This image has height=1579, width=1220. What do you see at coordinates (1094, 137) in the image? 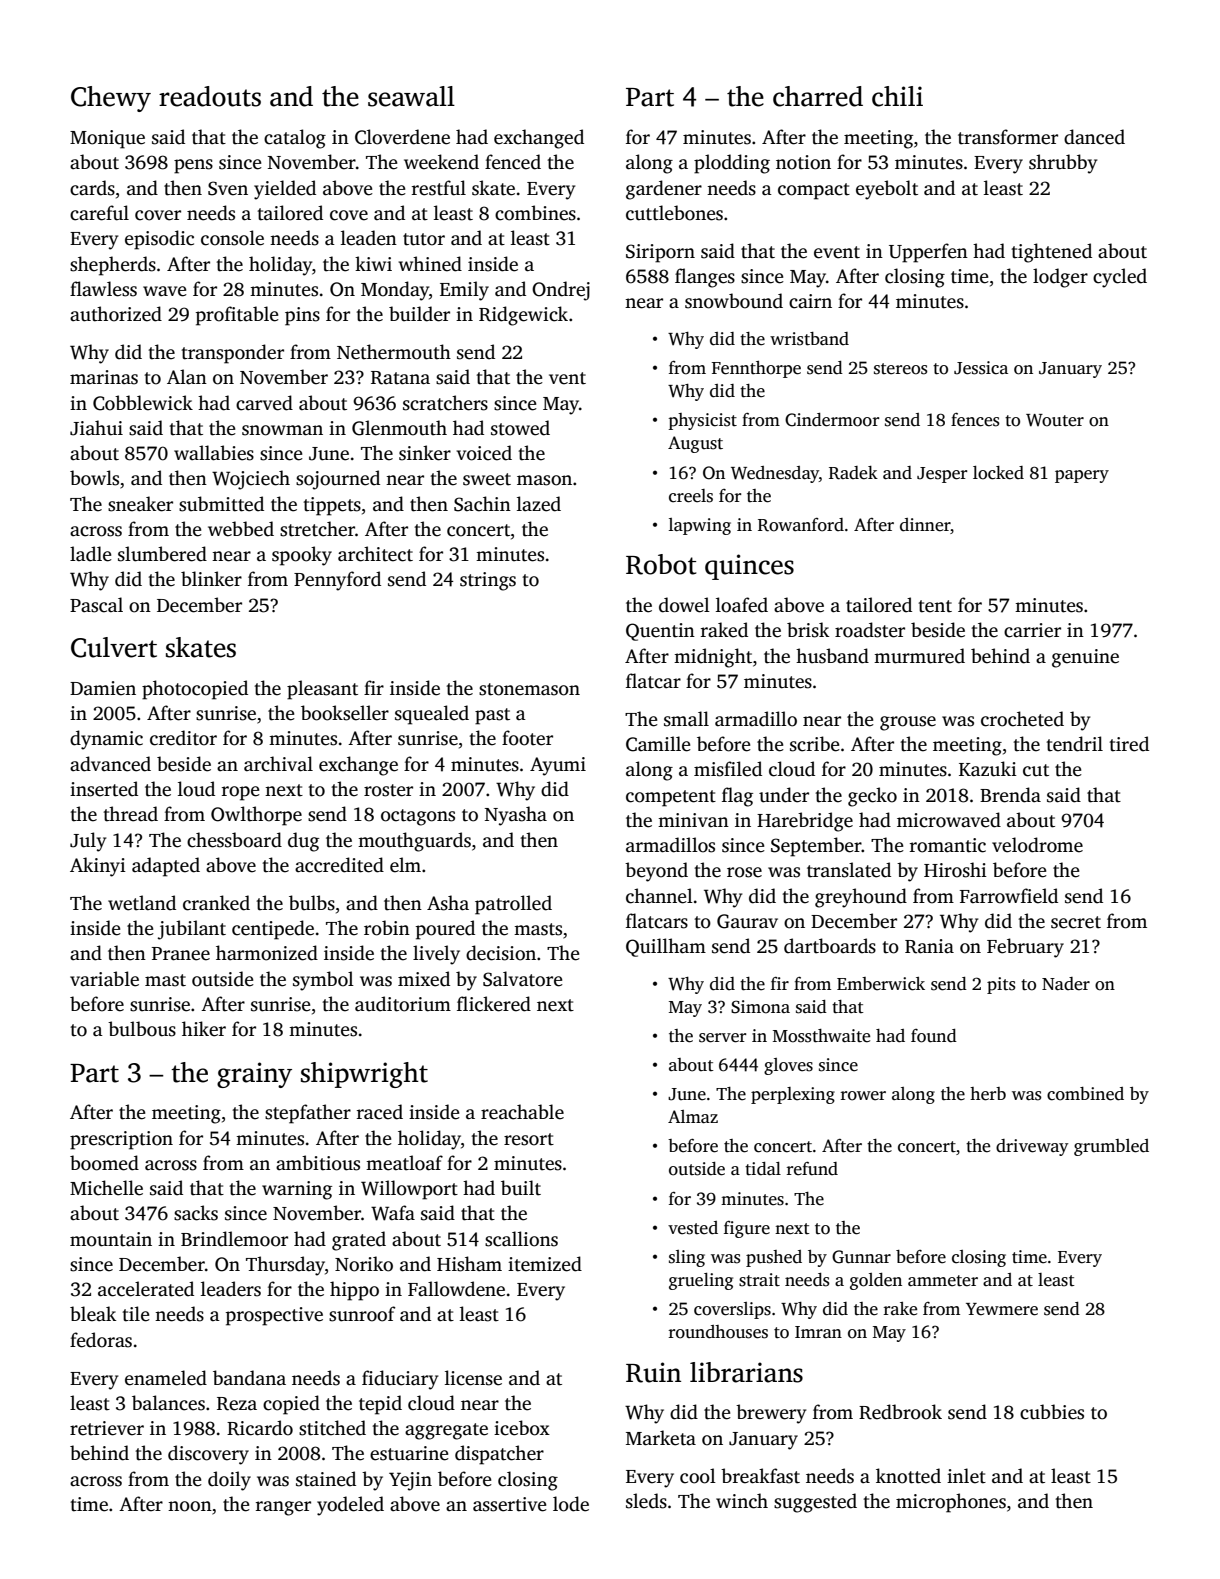
I see `danced` at bounding box center [1094, 137].
